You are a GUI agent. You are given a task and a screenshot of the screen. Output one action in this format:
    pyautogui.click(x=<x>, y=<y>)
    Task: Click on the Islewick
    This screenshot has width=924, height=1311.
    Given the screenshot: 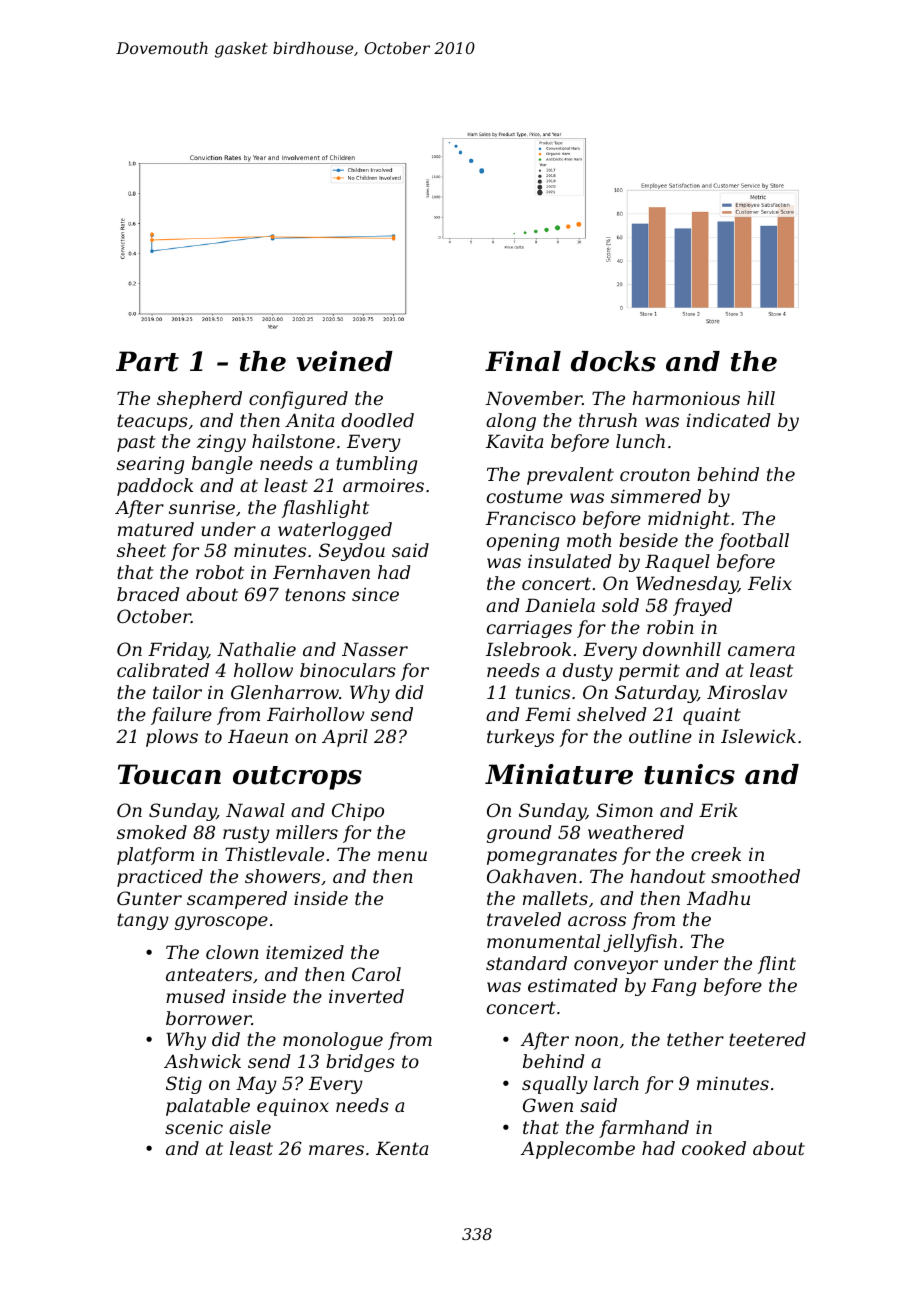 What is the action you would take?
    pyautogui.click(x=758, y=736)
